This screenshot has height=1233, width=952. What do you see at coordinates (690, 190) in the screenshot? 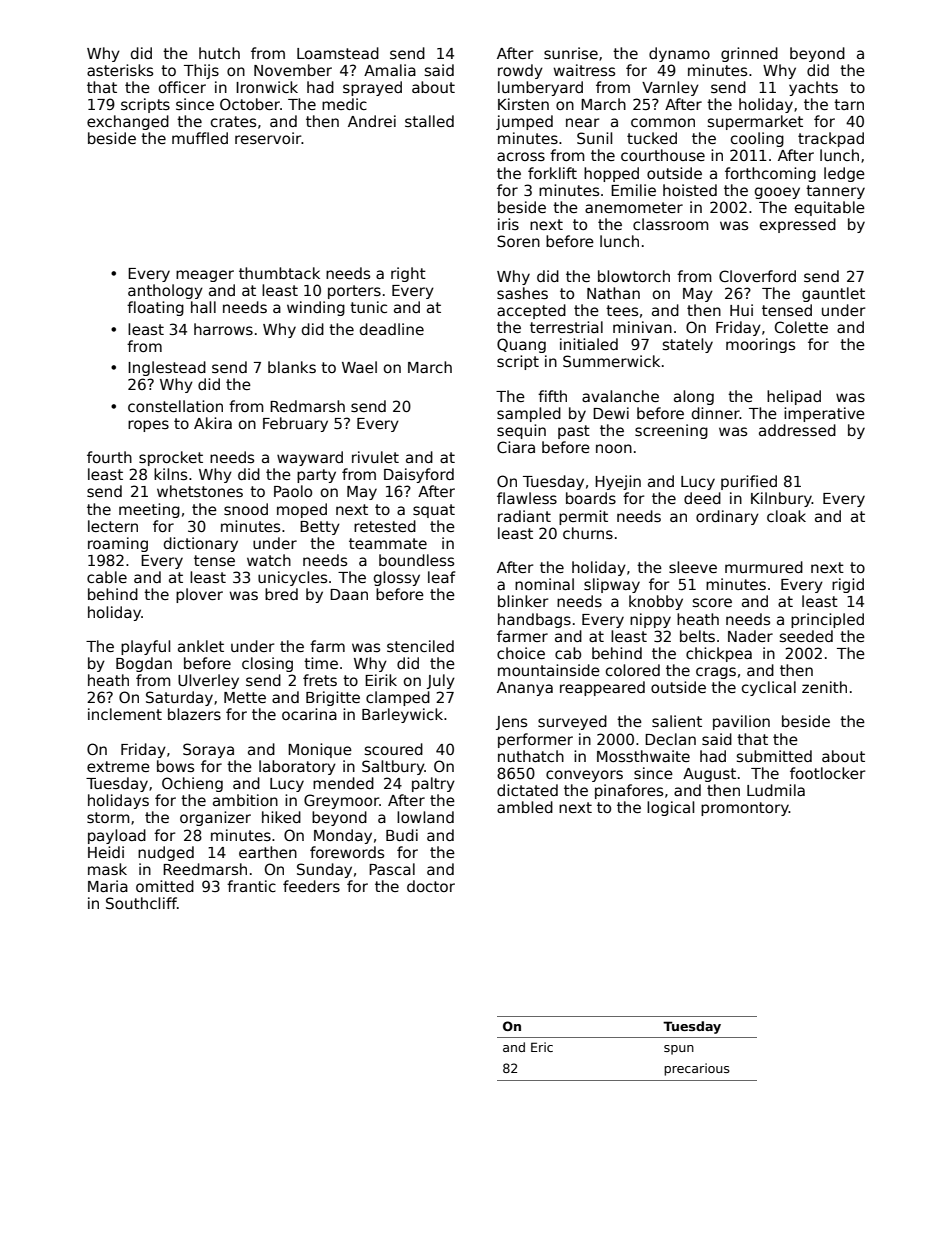
I see `hoisted` at bounding box center [690, 190].
